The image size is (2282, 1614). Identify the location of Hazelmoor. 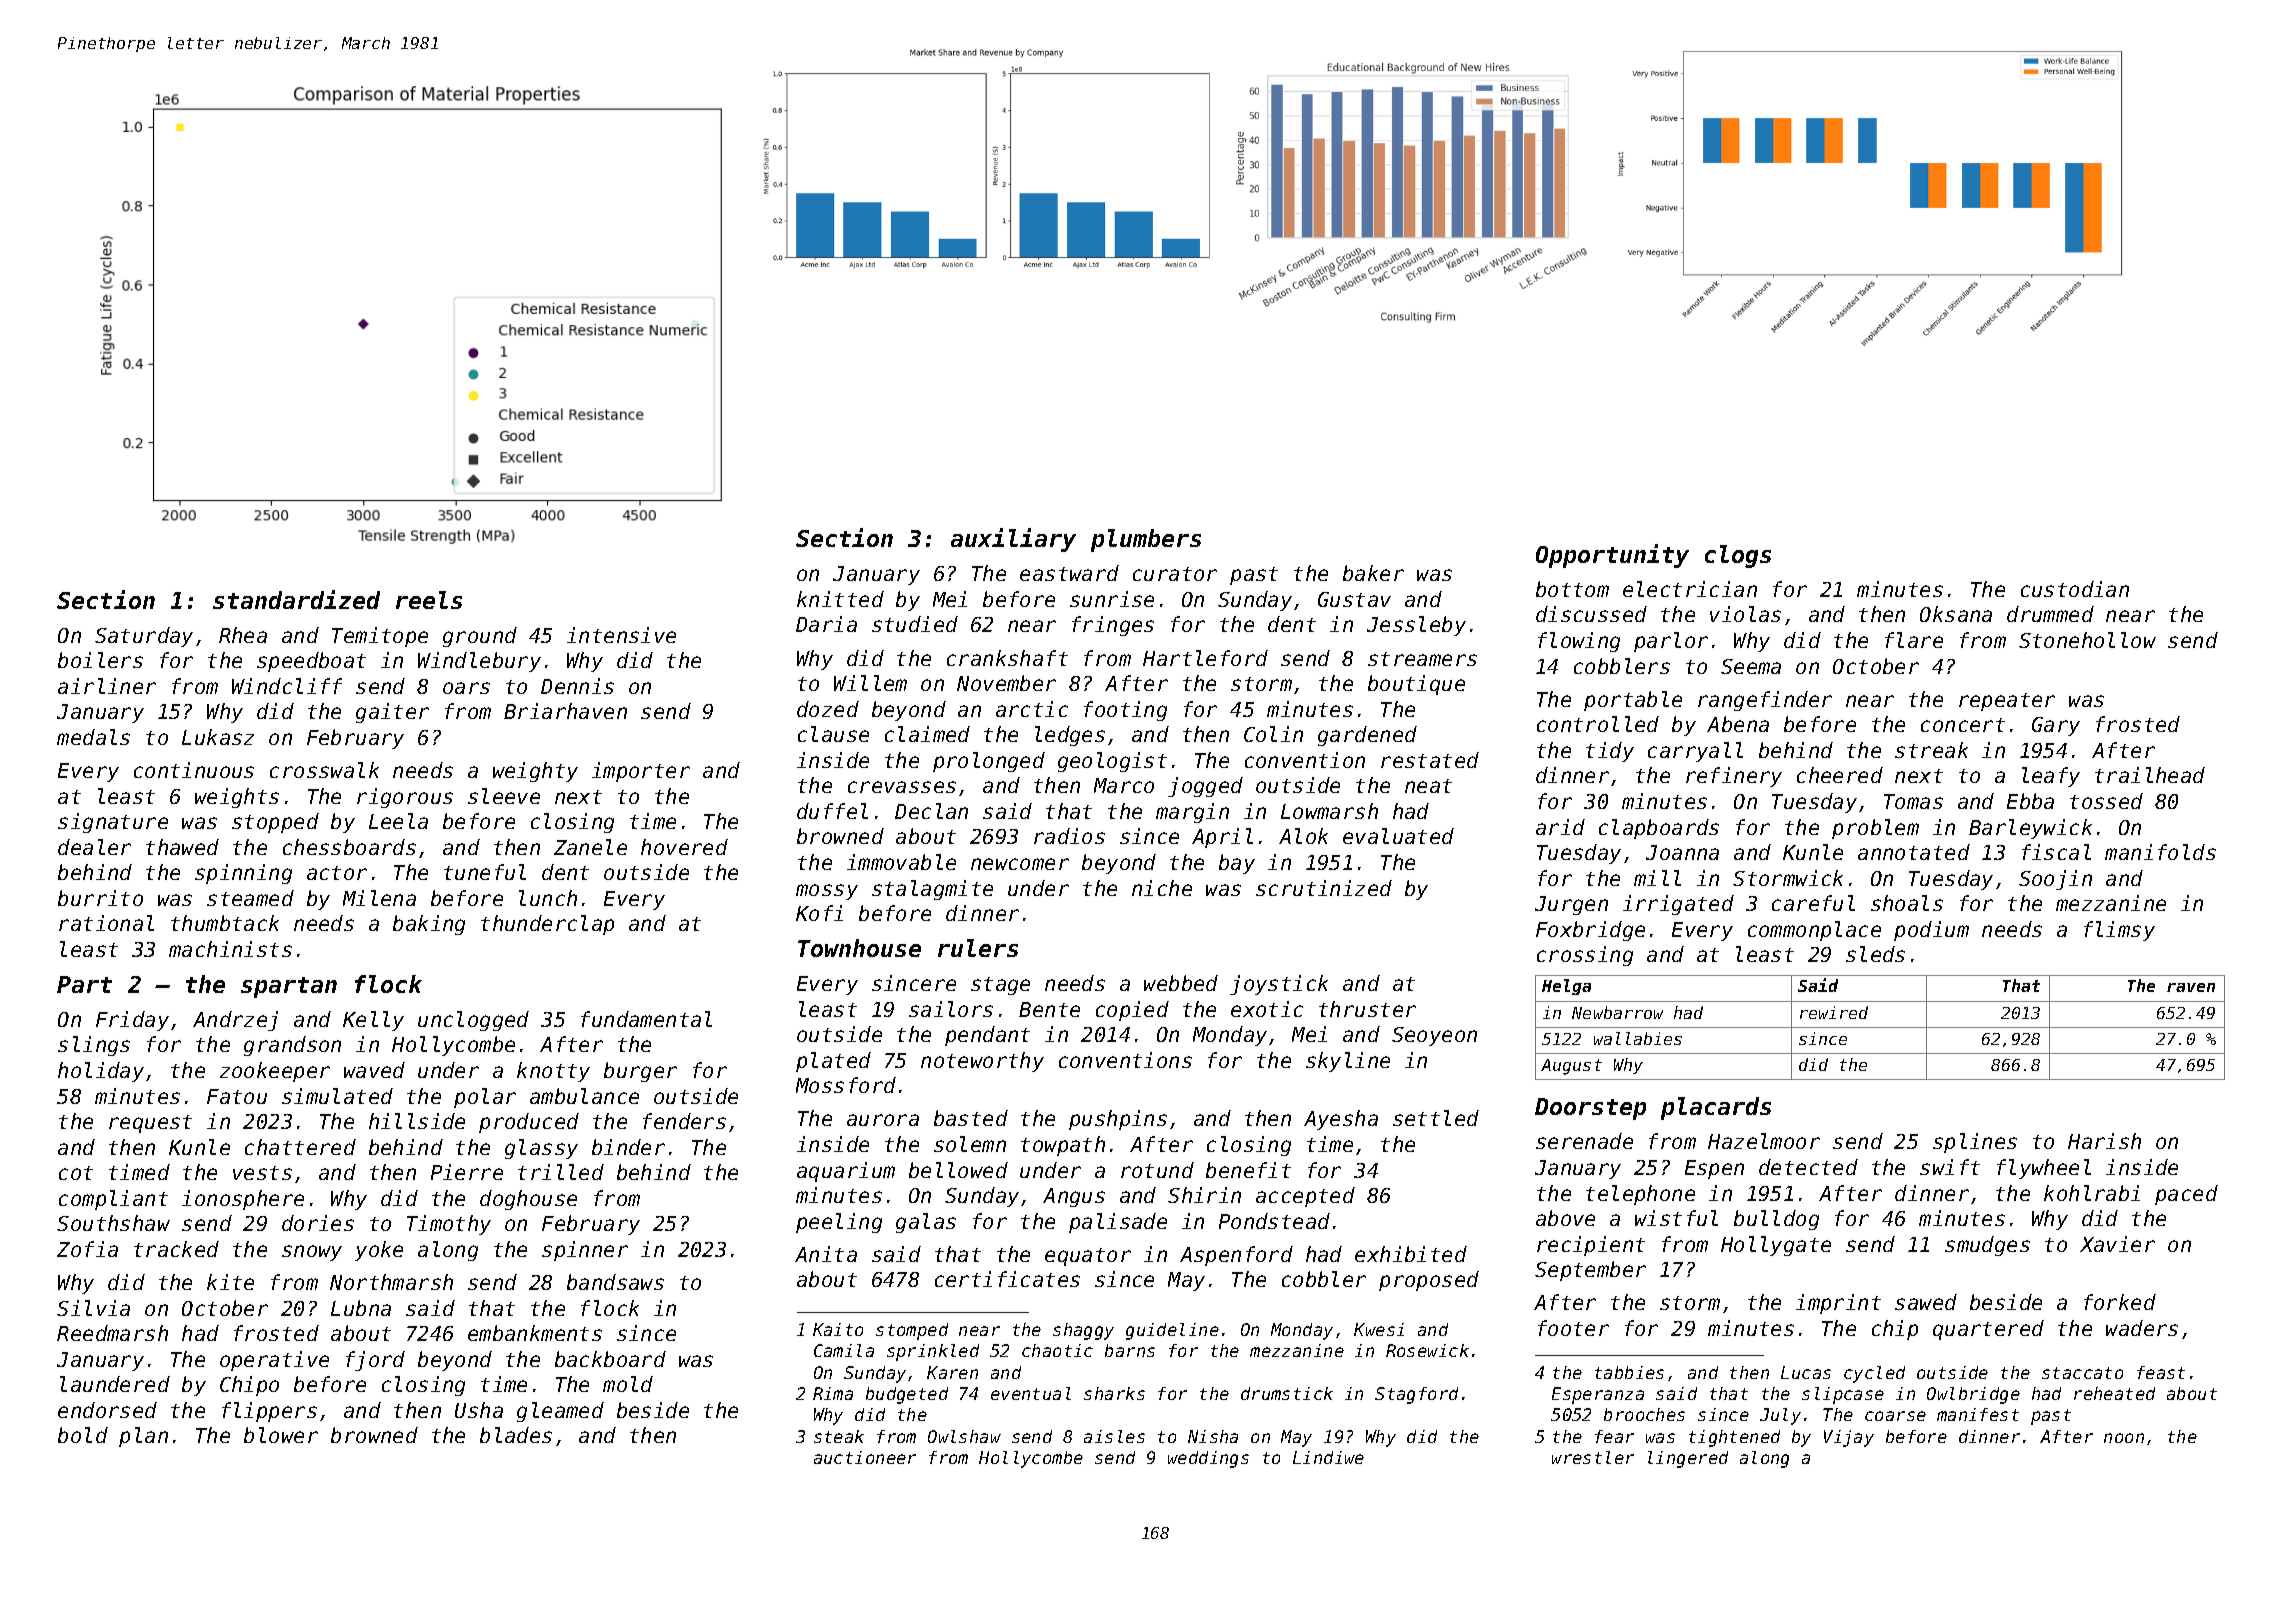
(1764, 1141).
